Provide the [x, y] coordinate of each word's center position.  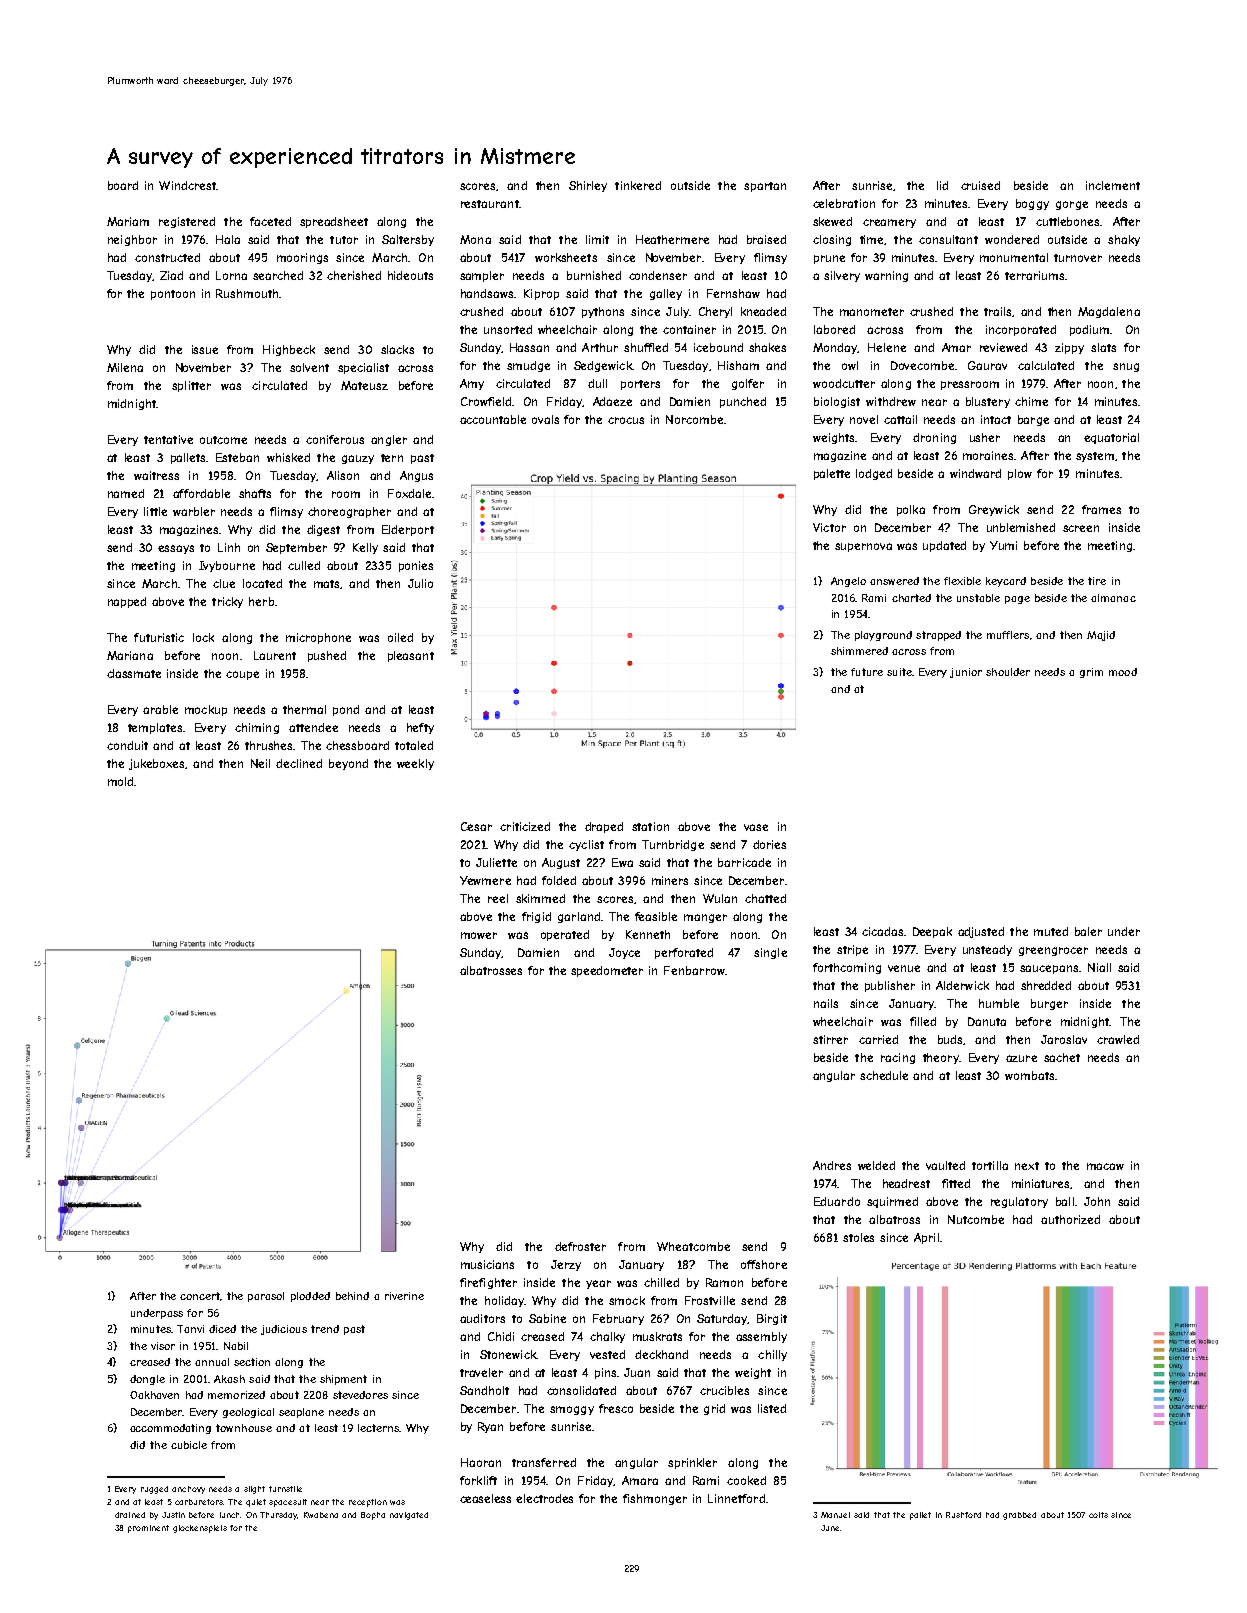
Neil [260, 763]
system [1095, 457]
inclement [1113, 185]
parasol [266, 1297]
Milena [125, 367]
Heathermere [672, 239]
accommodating [170, 1429]
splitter [191, 386]
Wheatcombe [693, 1246]
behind [352, 1296]
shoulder [1008, 672]
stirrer [830, 1039]
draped [604, 827]
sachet [1062, 1057]
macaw [1105, 1166]
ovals [545, 419]
